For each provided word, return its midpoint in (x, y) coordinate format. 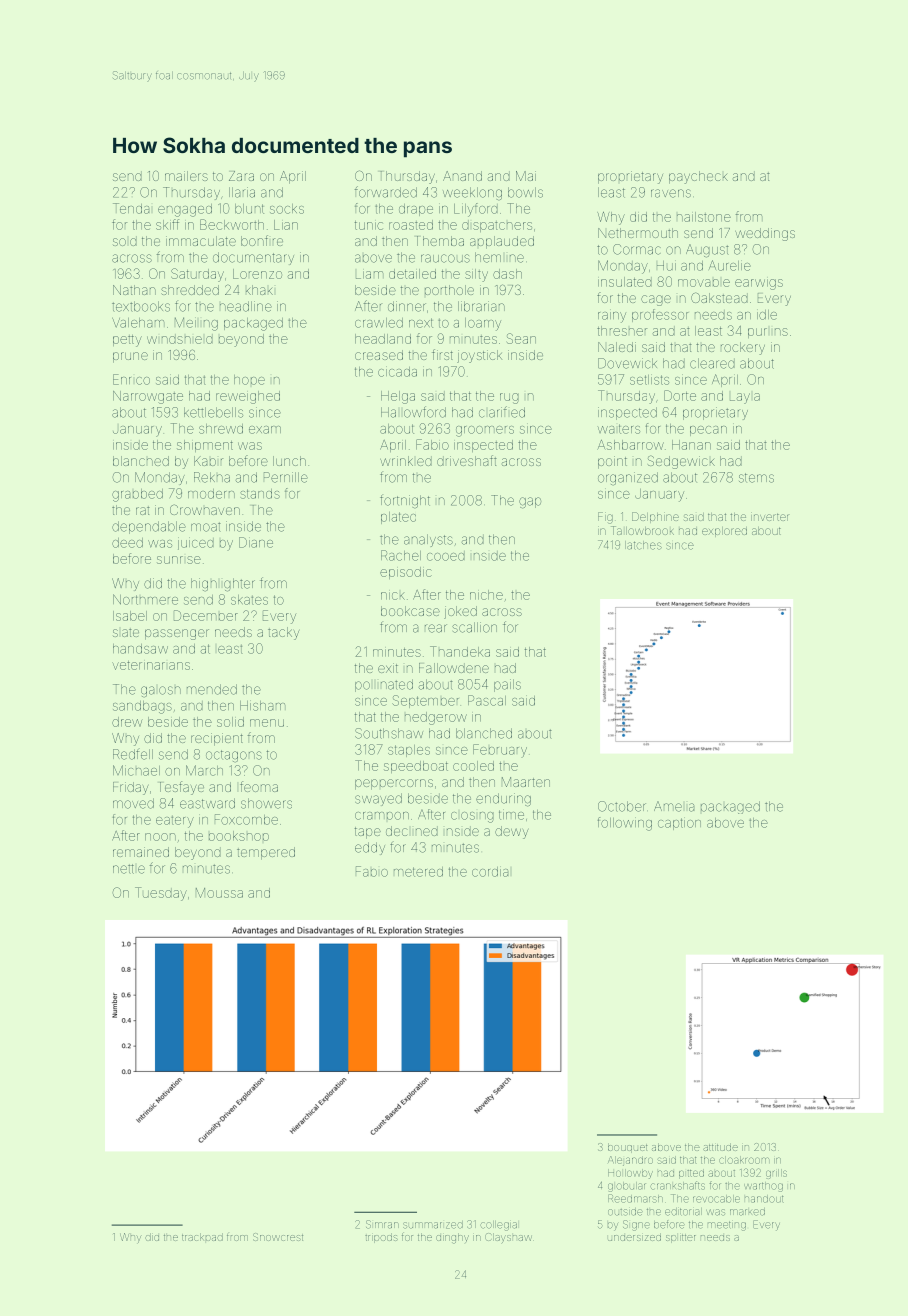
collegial (499, 1226)
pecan (708, 431)
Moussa (219, 893)
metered (418, 872)
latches (643, 545)
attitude (720, 1147)
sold (125, 241)
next (421, 323)
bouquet (627, 1148)
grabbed (137, 495)
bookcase (410, 611)
